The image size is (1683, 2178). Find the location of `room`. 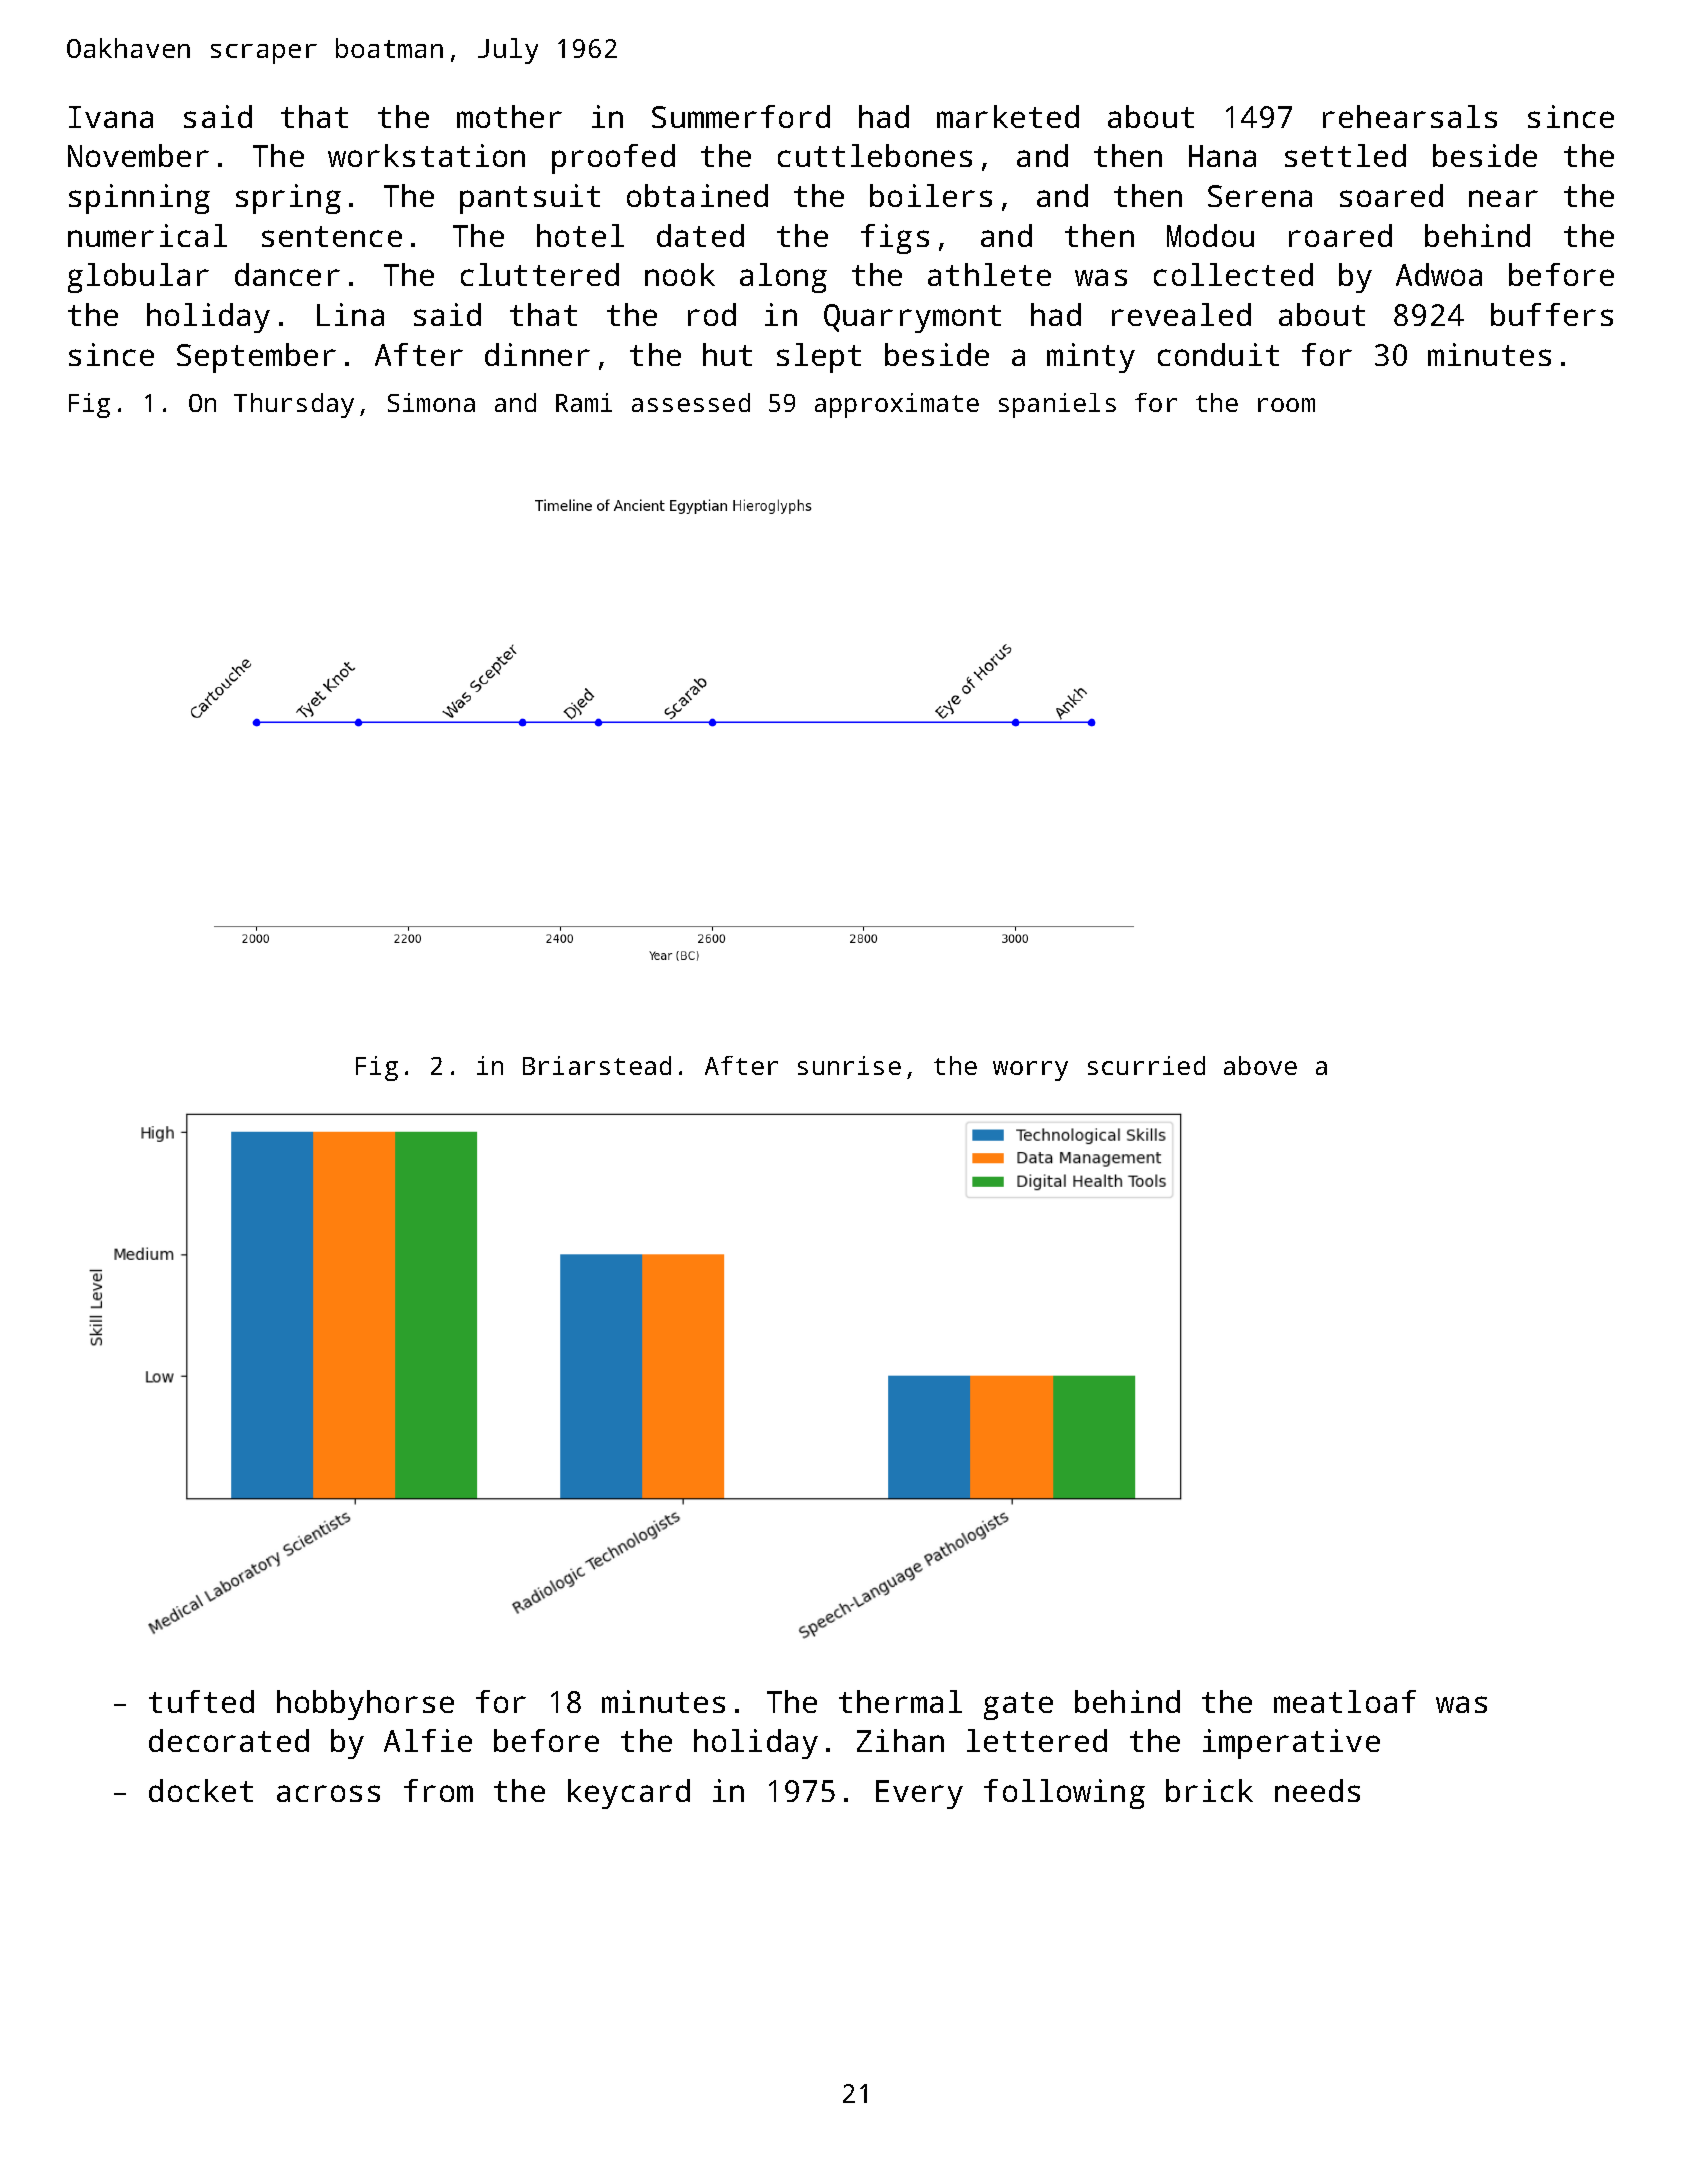

room is located at coordinates (1286, 405).
